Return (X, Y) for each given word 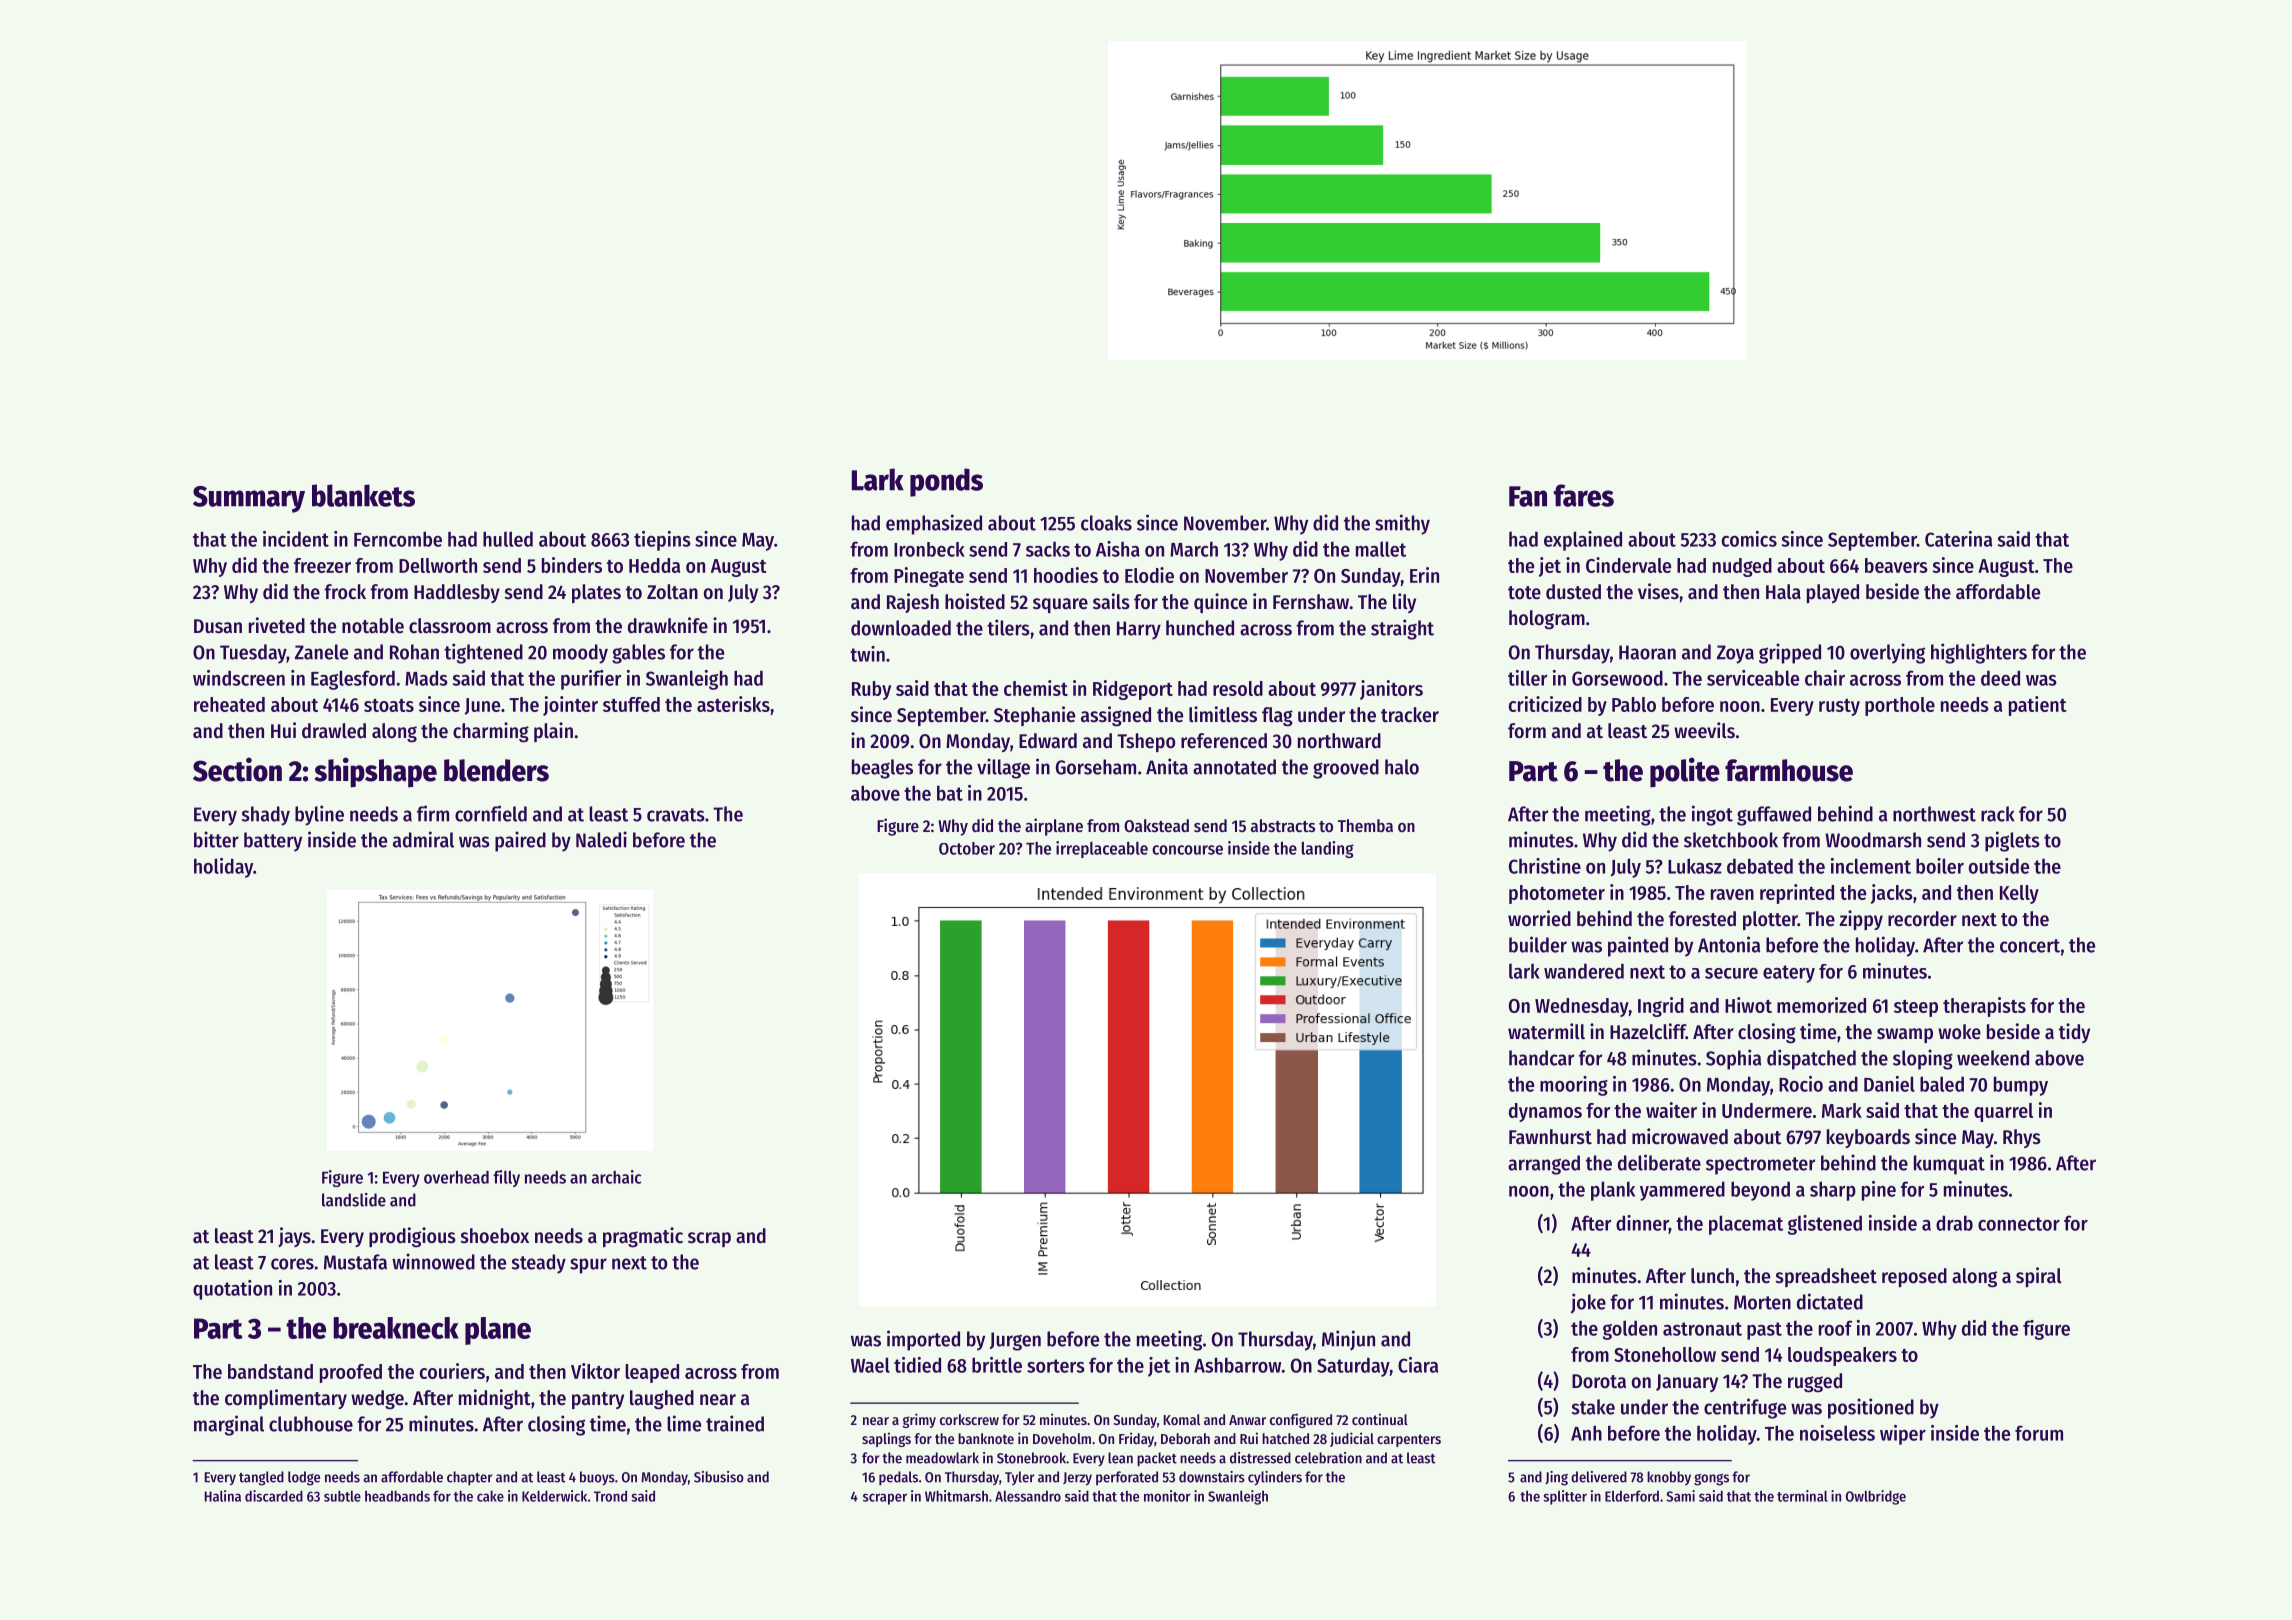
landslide (354, 1200)
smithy (1402, 524)
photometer (1557, 894)
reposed (1914, 1277)
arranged (1544, 1165)
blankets (363, 495)
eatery (1789, 974)
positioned (1871, 1408)
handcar (1541, 1058)
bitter (216, 839)
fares (1584, 495)
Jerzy (1077, 1479)
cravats (676, 815)
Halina (222, 1496)
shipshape (375, 772)
